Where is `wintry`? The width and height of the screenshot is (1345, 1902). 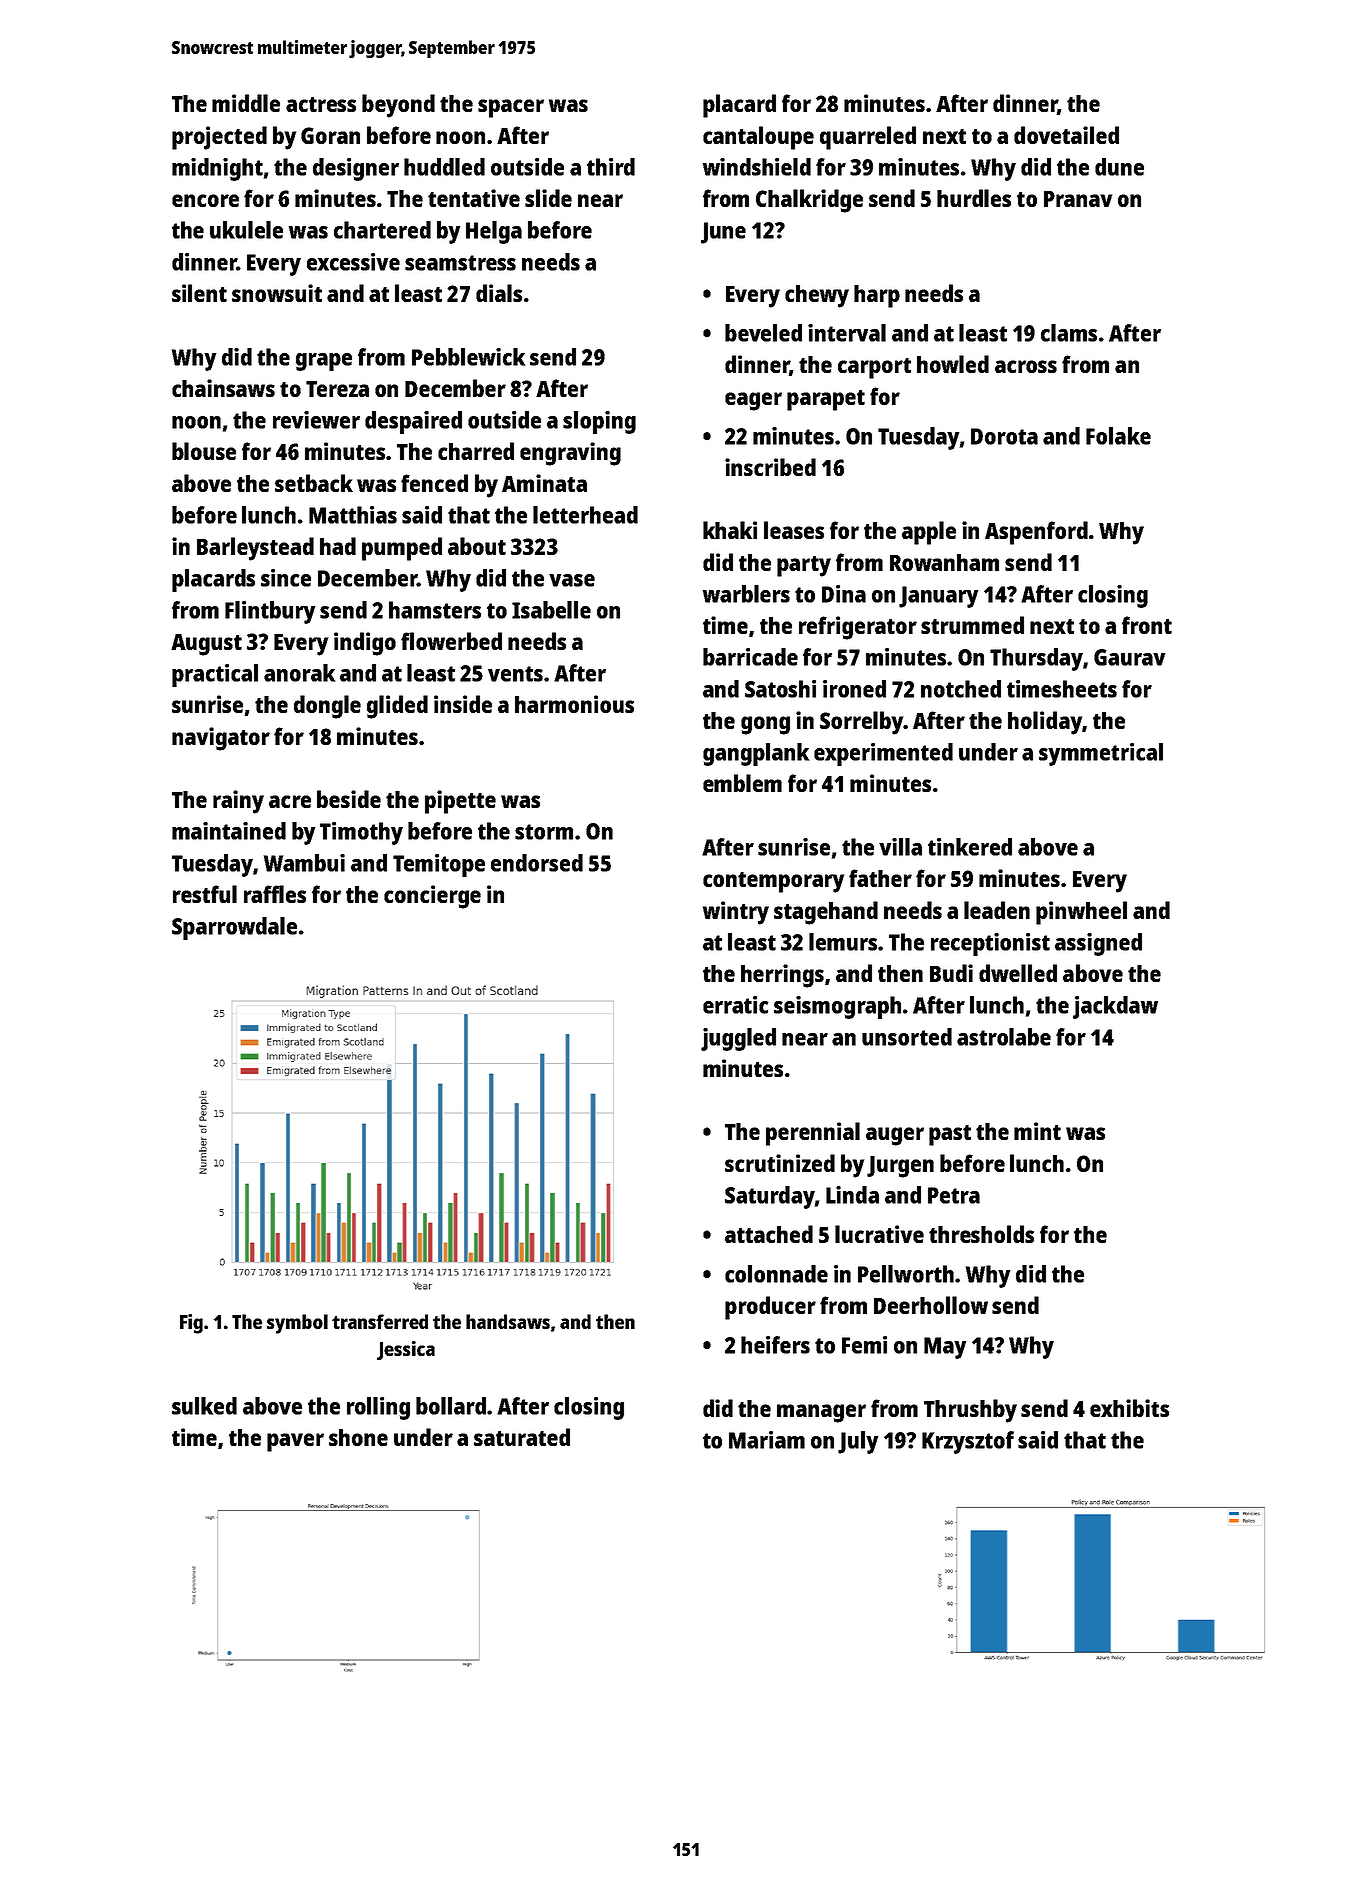
wintry is located at coordinates (736, 913).
